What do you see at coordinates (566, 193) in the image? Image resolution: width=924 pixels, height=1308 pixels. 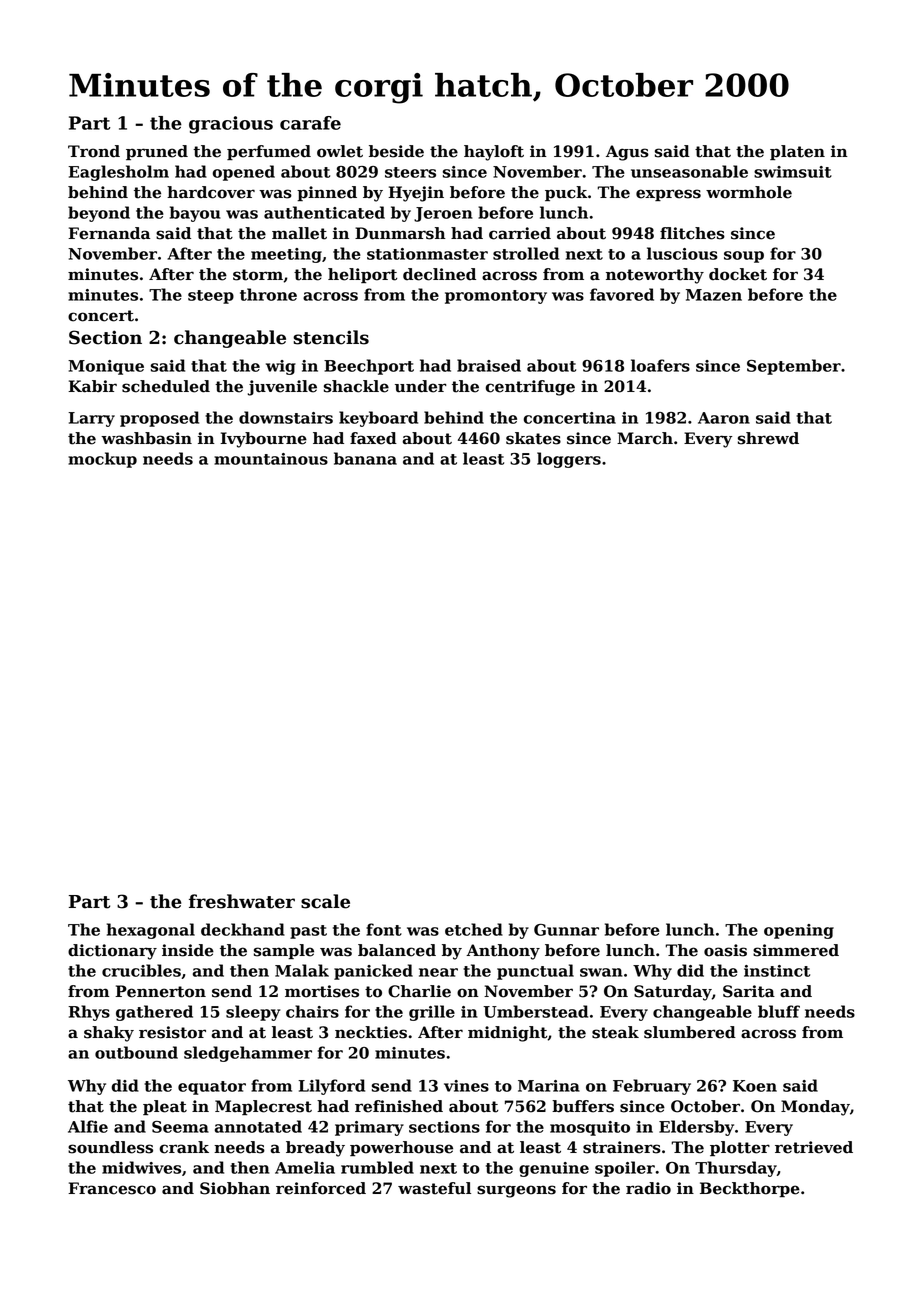 I see `puck` at bounding box center [566, 193].
